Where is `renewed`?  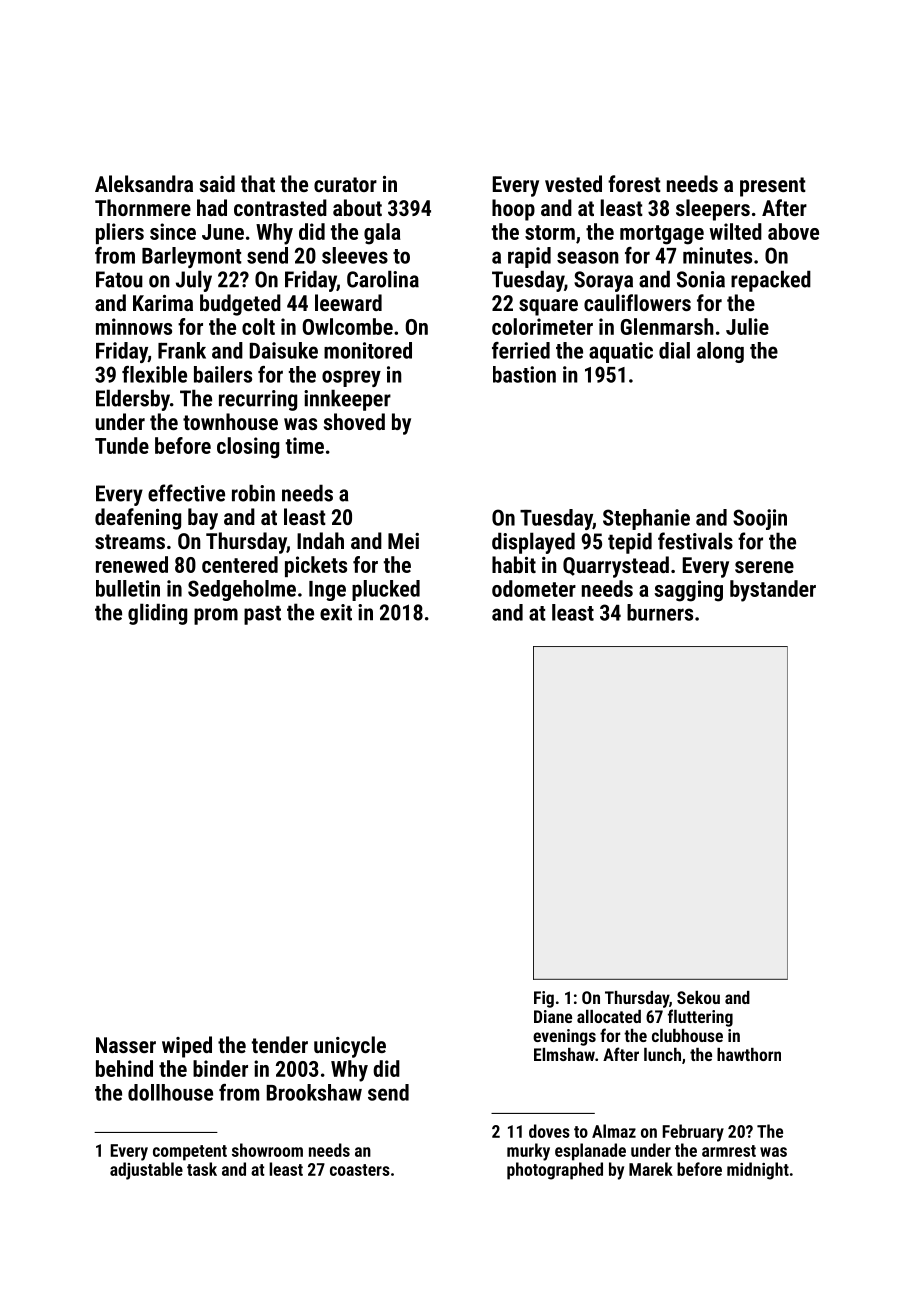
renewed is located at coordinates (132, 564).
